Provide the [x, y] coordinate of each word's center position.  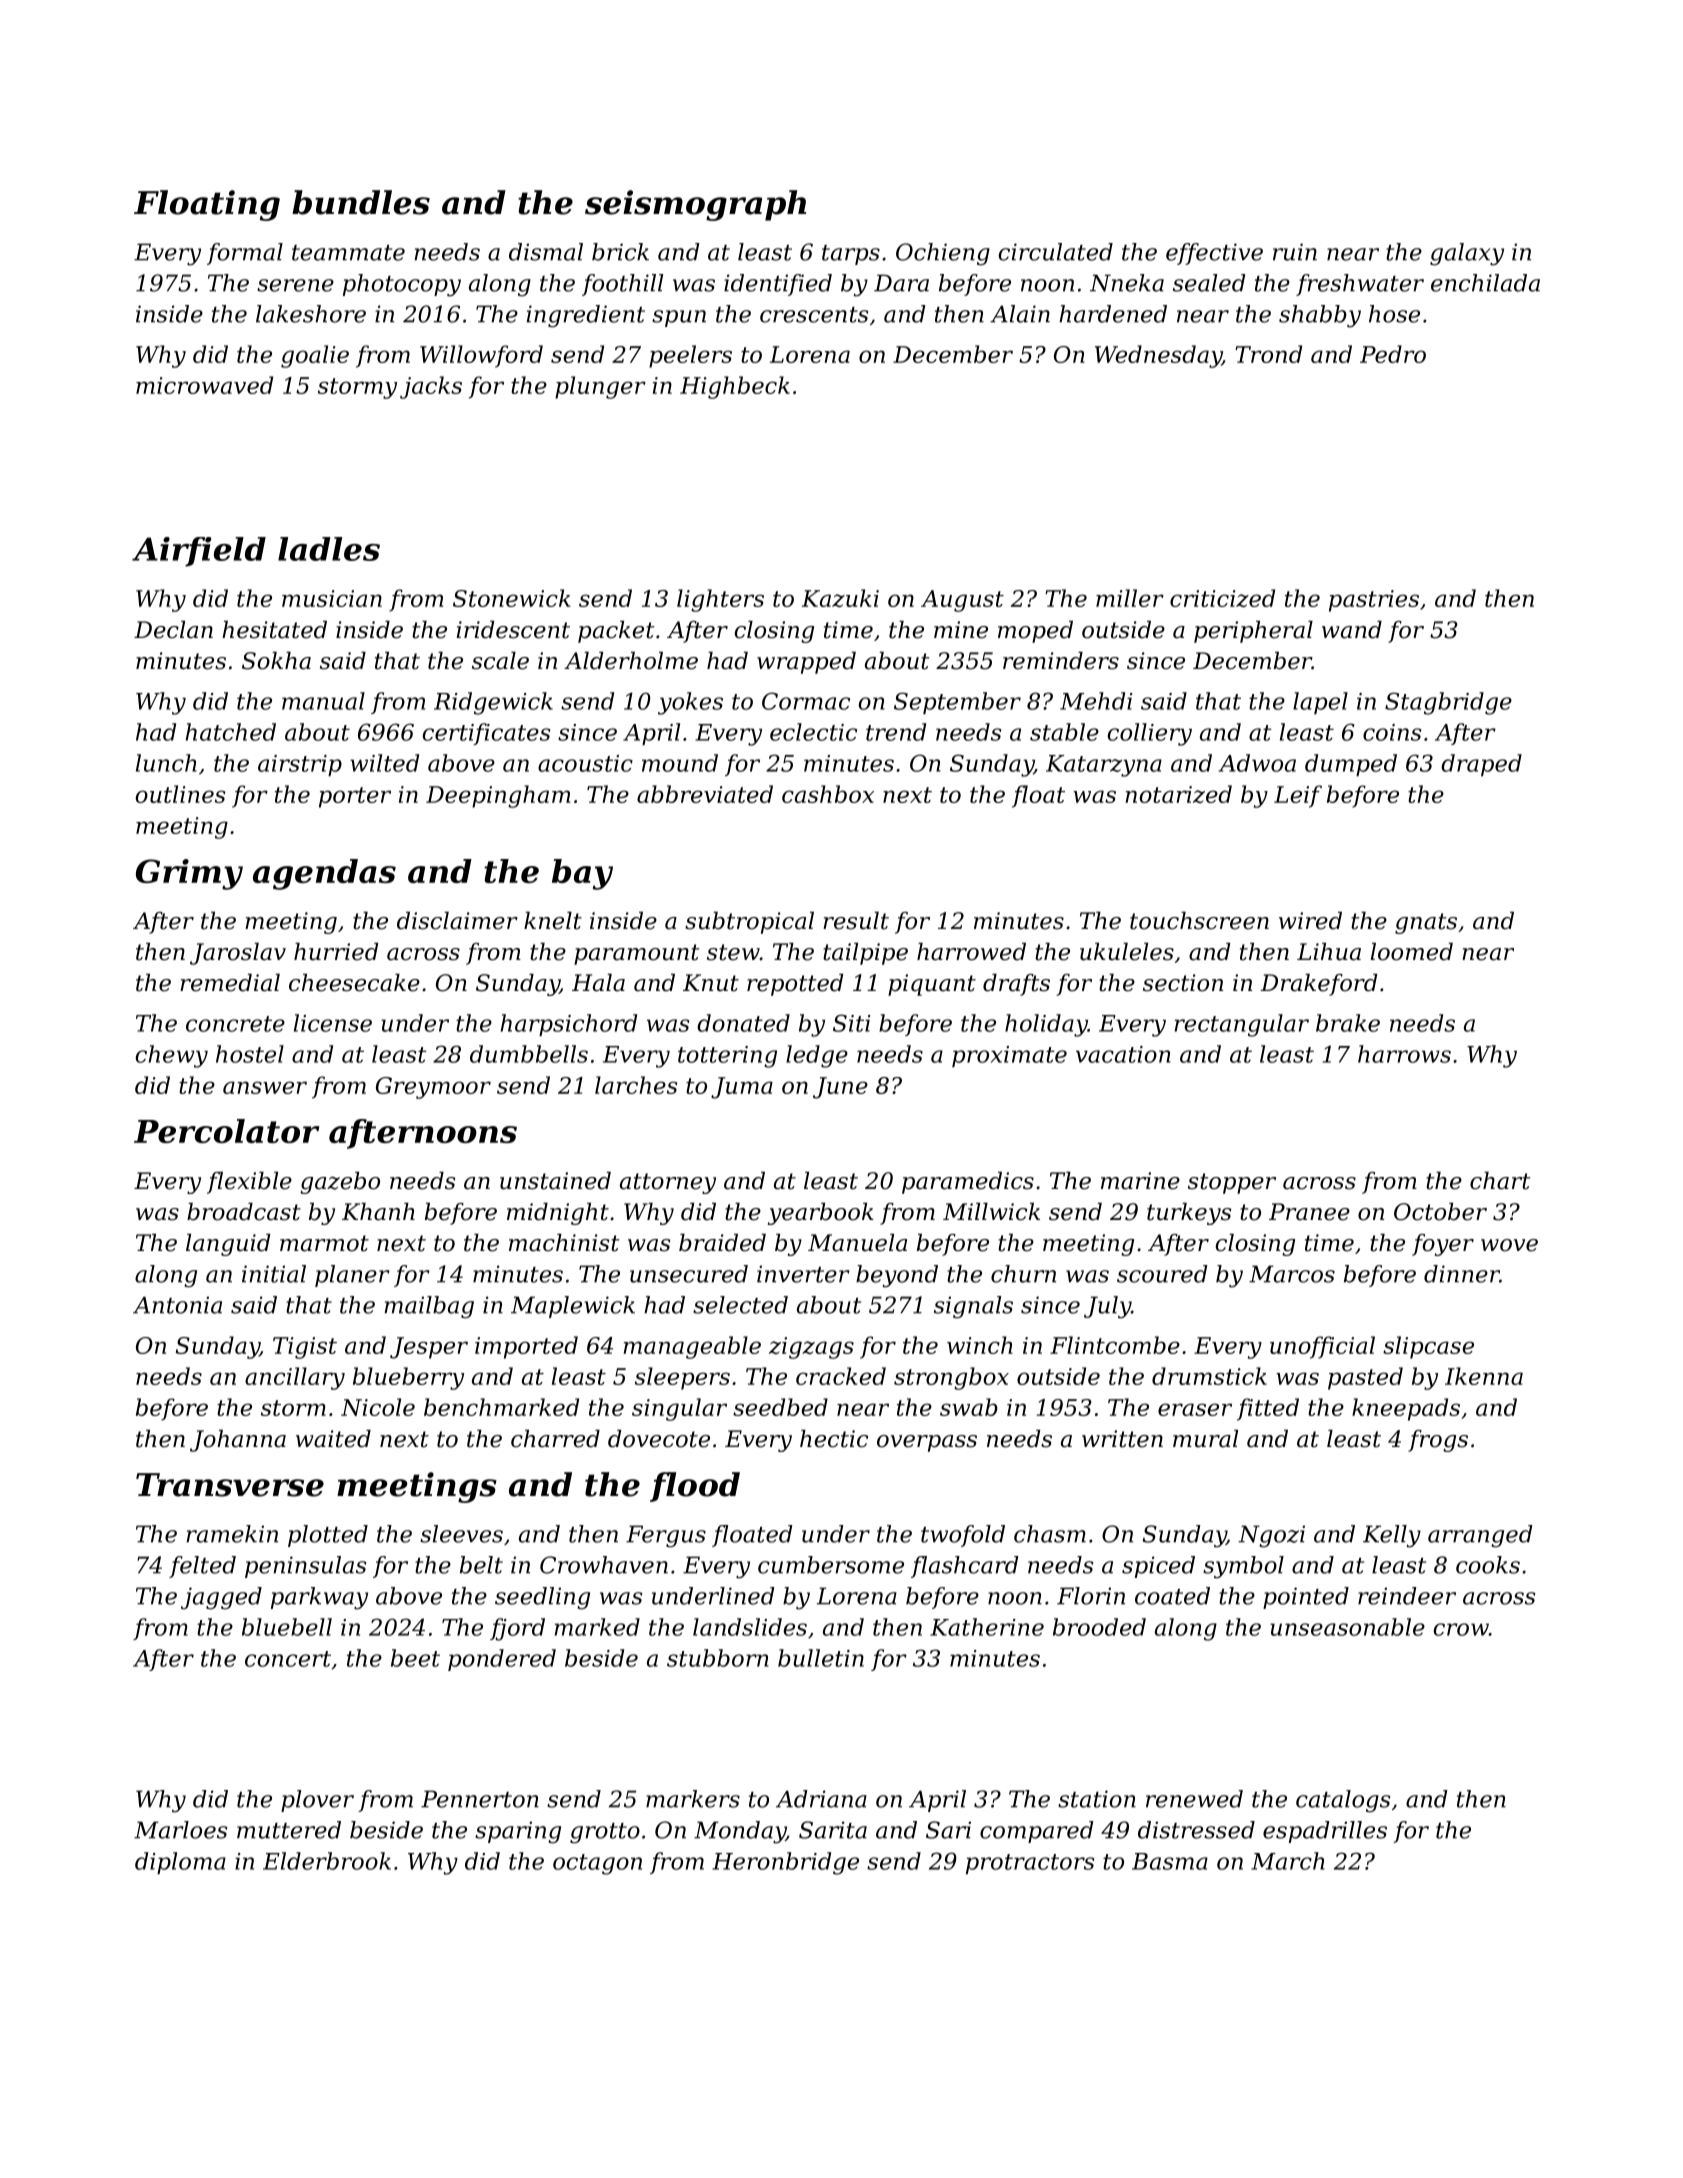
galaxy [1467, 254]
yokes [690, 703]
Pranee [1309, 1212]
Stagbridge [1448, 703]
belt [481, 1565]
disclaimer [457, 921]
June [840, 1088]
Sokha [276, 661]
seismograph [695, 205]
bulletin [821, 1658]
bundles [361, 202]
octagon [597, 1864]
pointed [1306, 1598]
